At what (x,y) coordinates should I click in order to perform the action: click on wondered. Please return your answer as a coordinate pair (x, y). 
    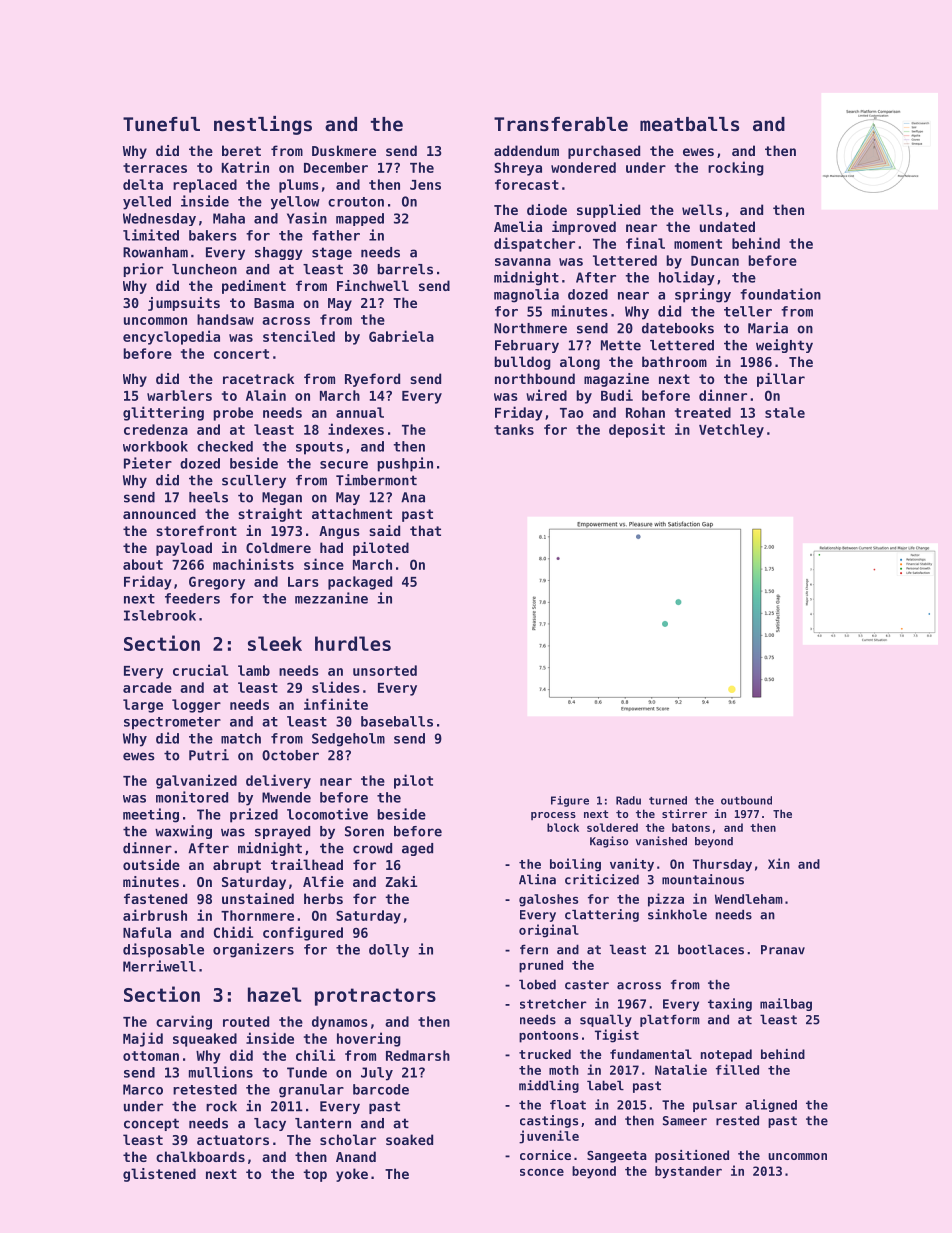
    Looking at the image, I should click on (583, 167).
